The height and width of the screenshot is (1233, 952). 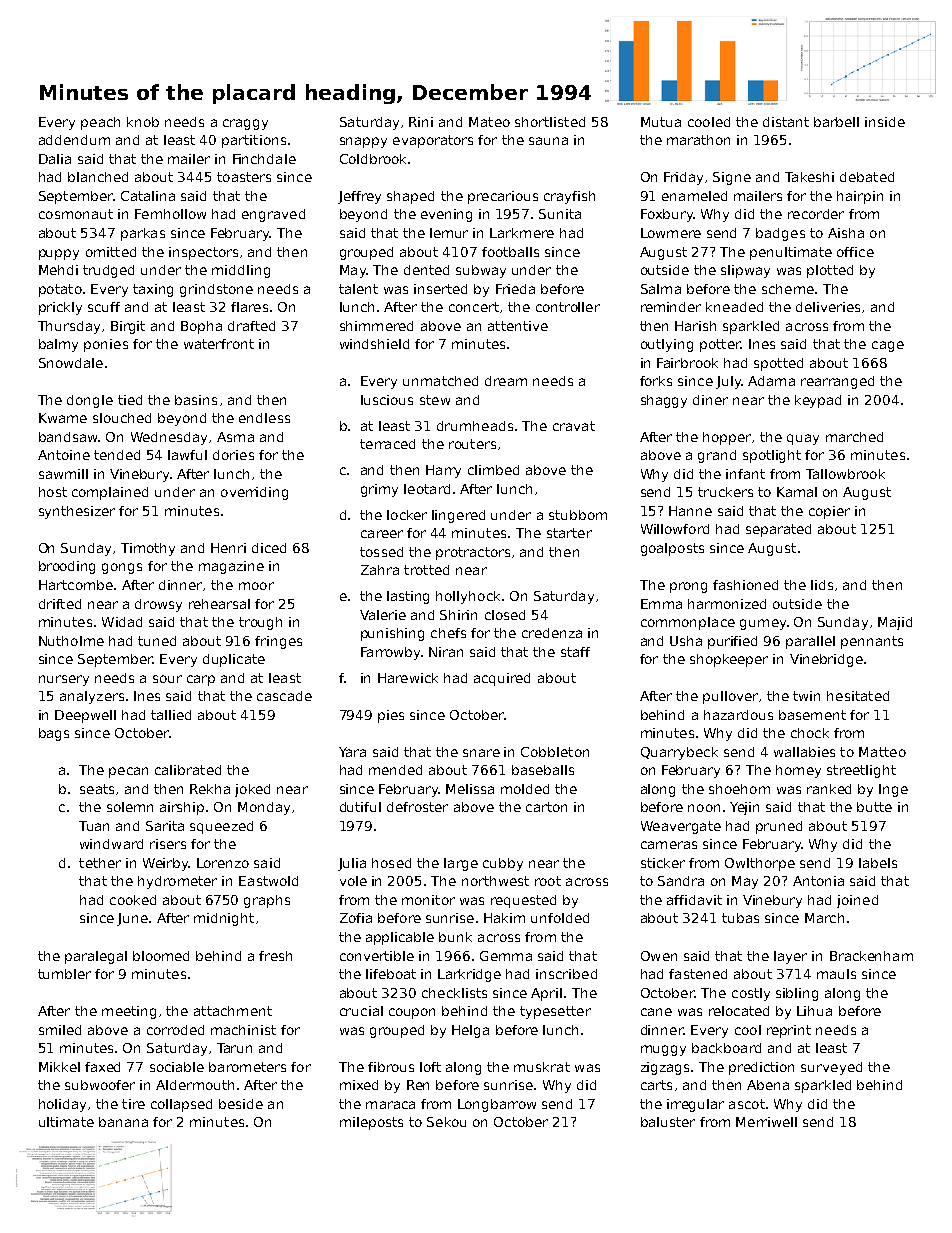 What do you see at coordinates (387, 444) in the screenshot?
I see `terraced` at bounding box center [387, 444].
